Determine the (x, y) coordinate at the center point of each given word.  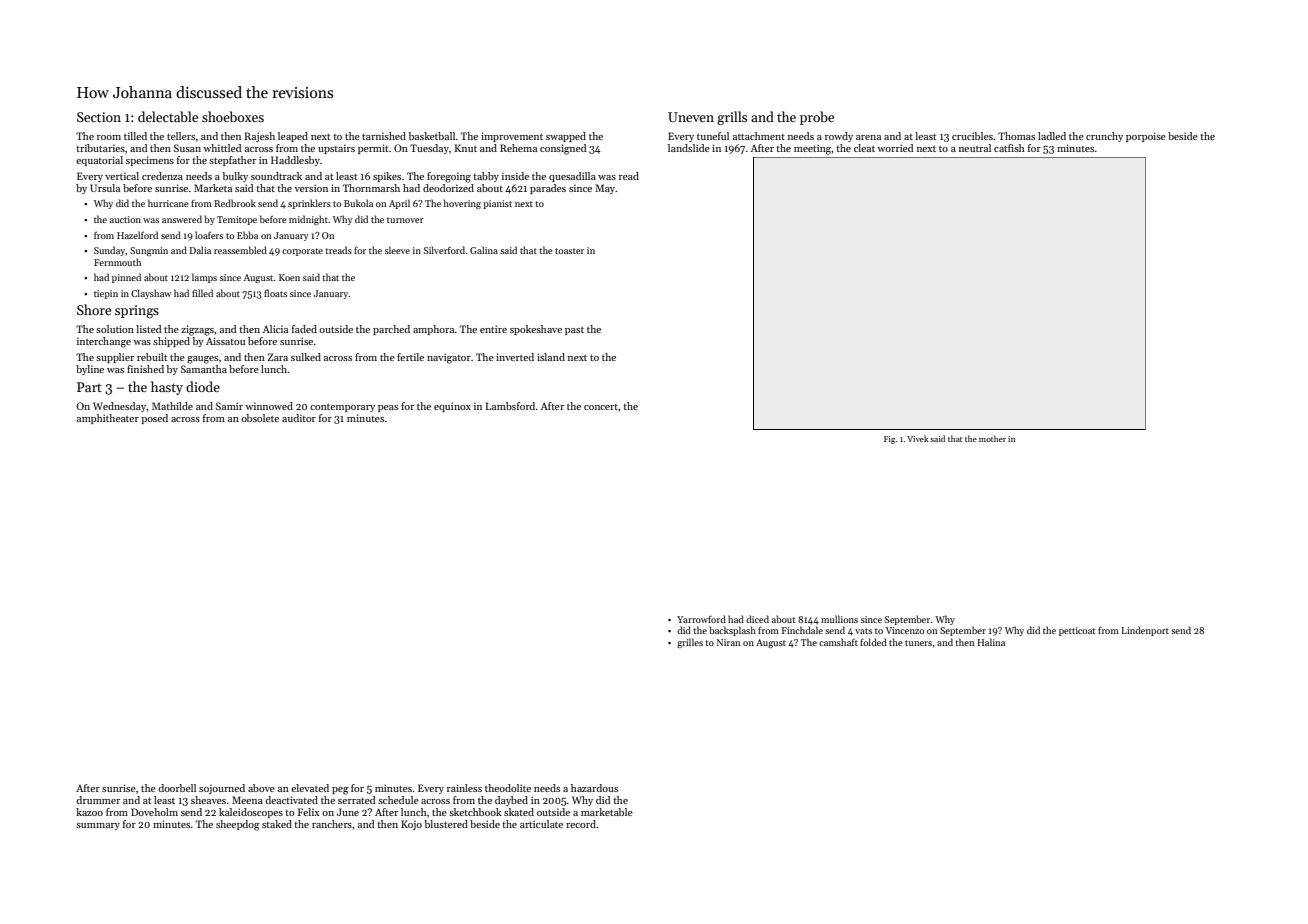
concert (601, 407)
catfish (1009, 148)
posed (154, 419)
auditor (299, 418)
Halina (991, 642)
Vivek (918, 438)
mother (992, 438)
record (581, 824)
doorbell (177, 788)
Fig (889, 440)
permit (373, 149)
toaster (569, 251)
